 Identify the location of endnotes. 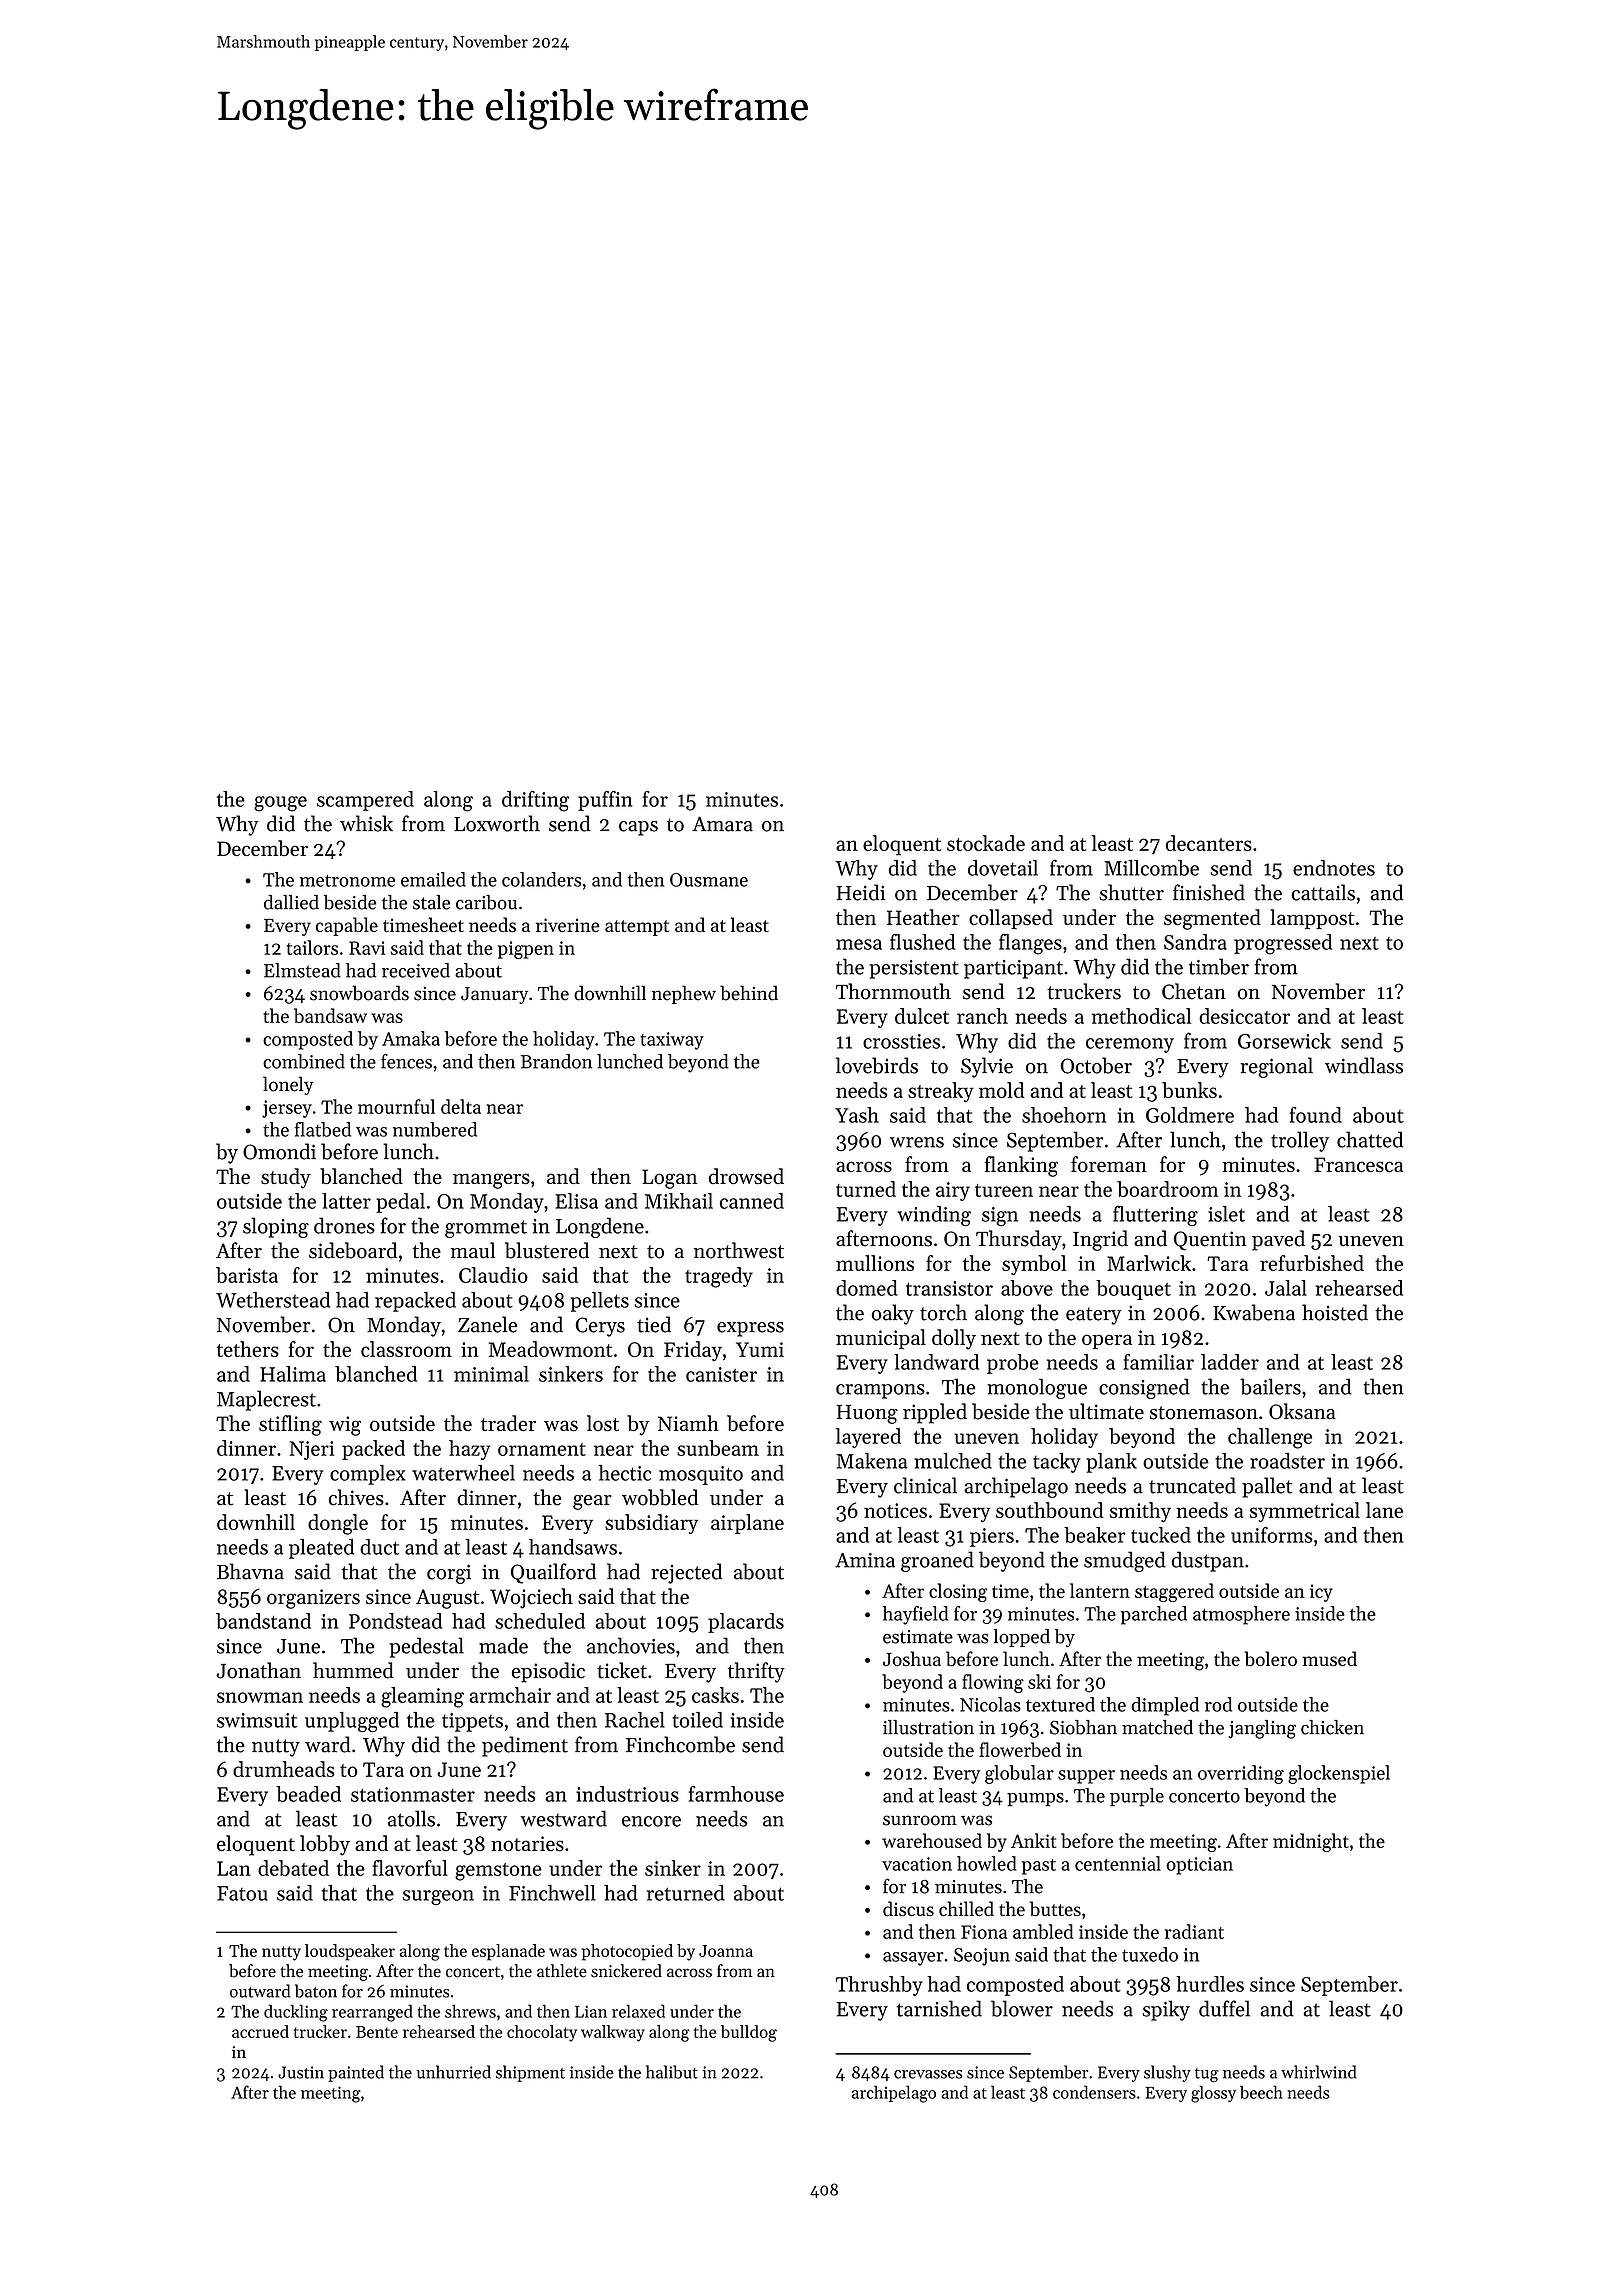
(1334, 868).
